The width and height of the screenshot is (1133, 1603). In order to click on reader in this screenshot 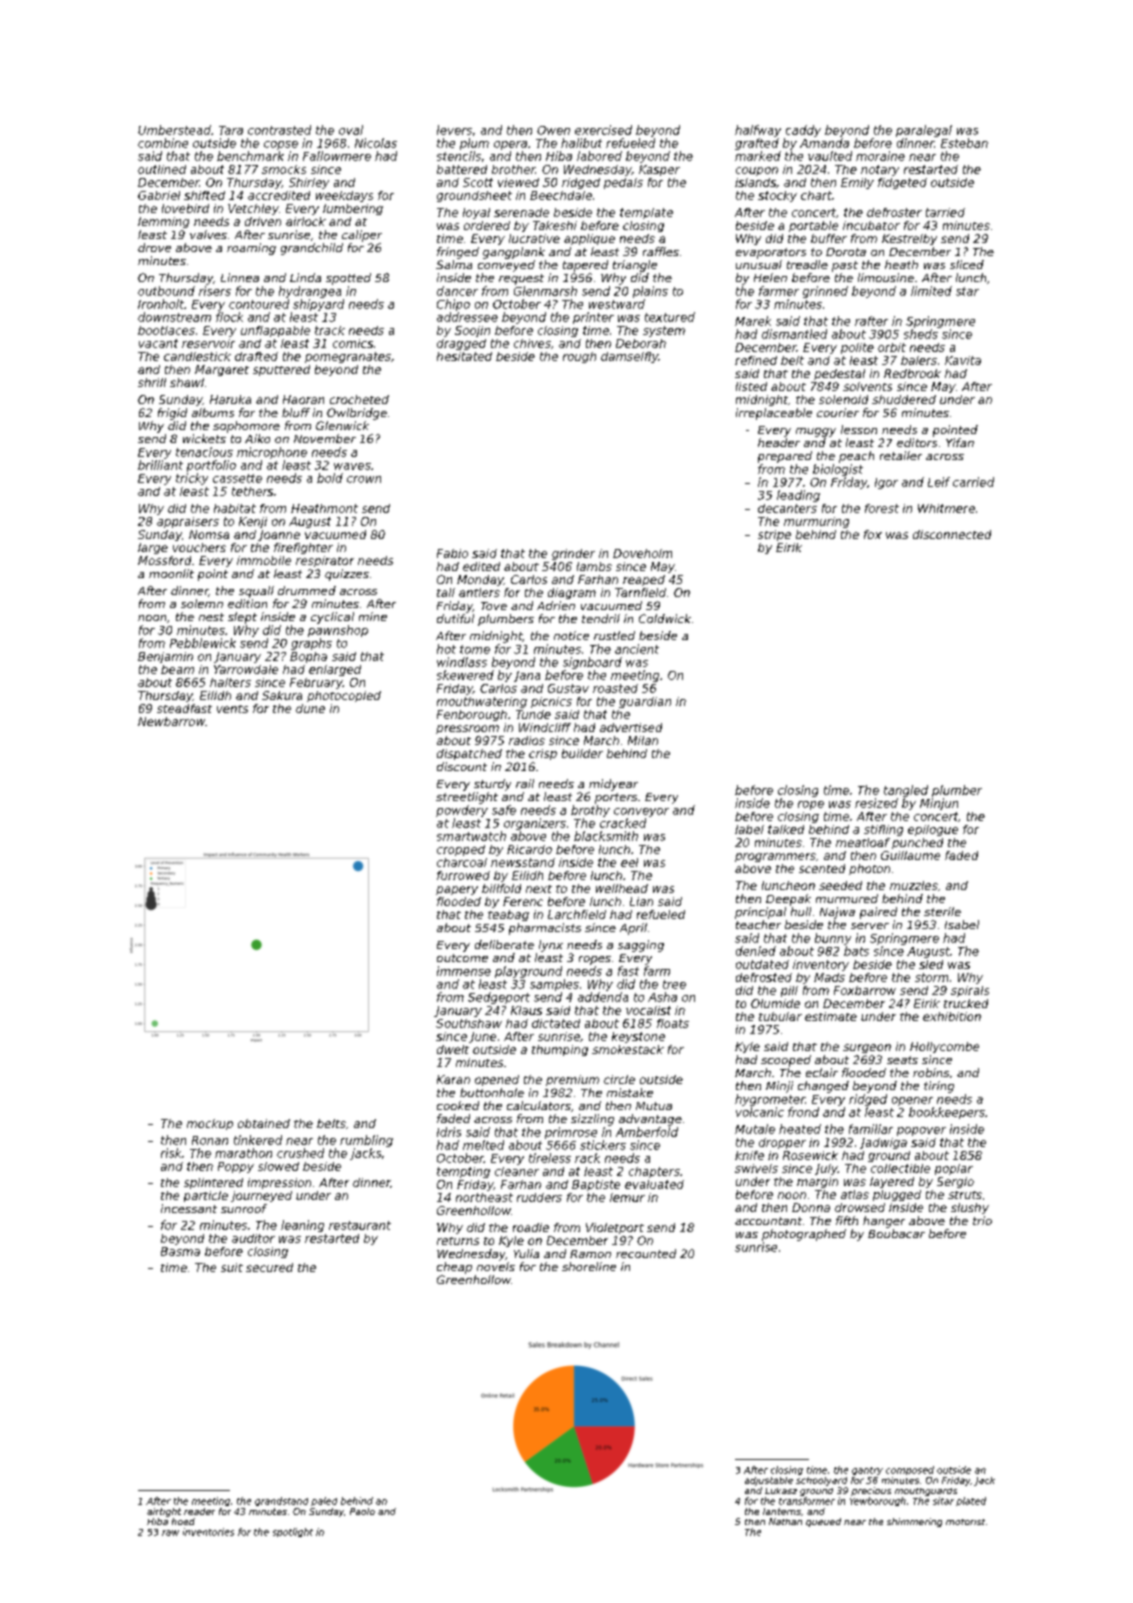, I will do `click(199, 1511)`.
